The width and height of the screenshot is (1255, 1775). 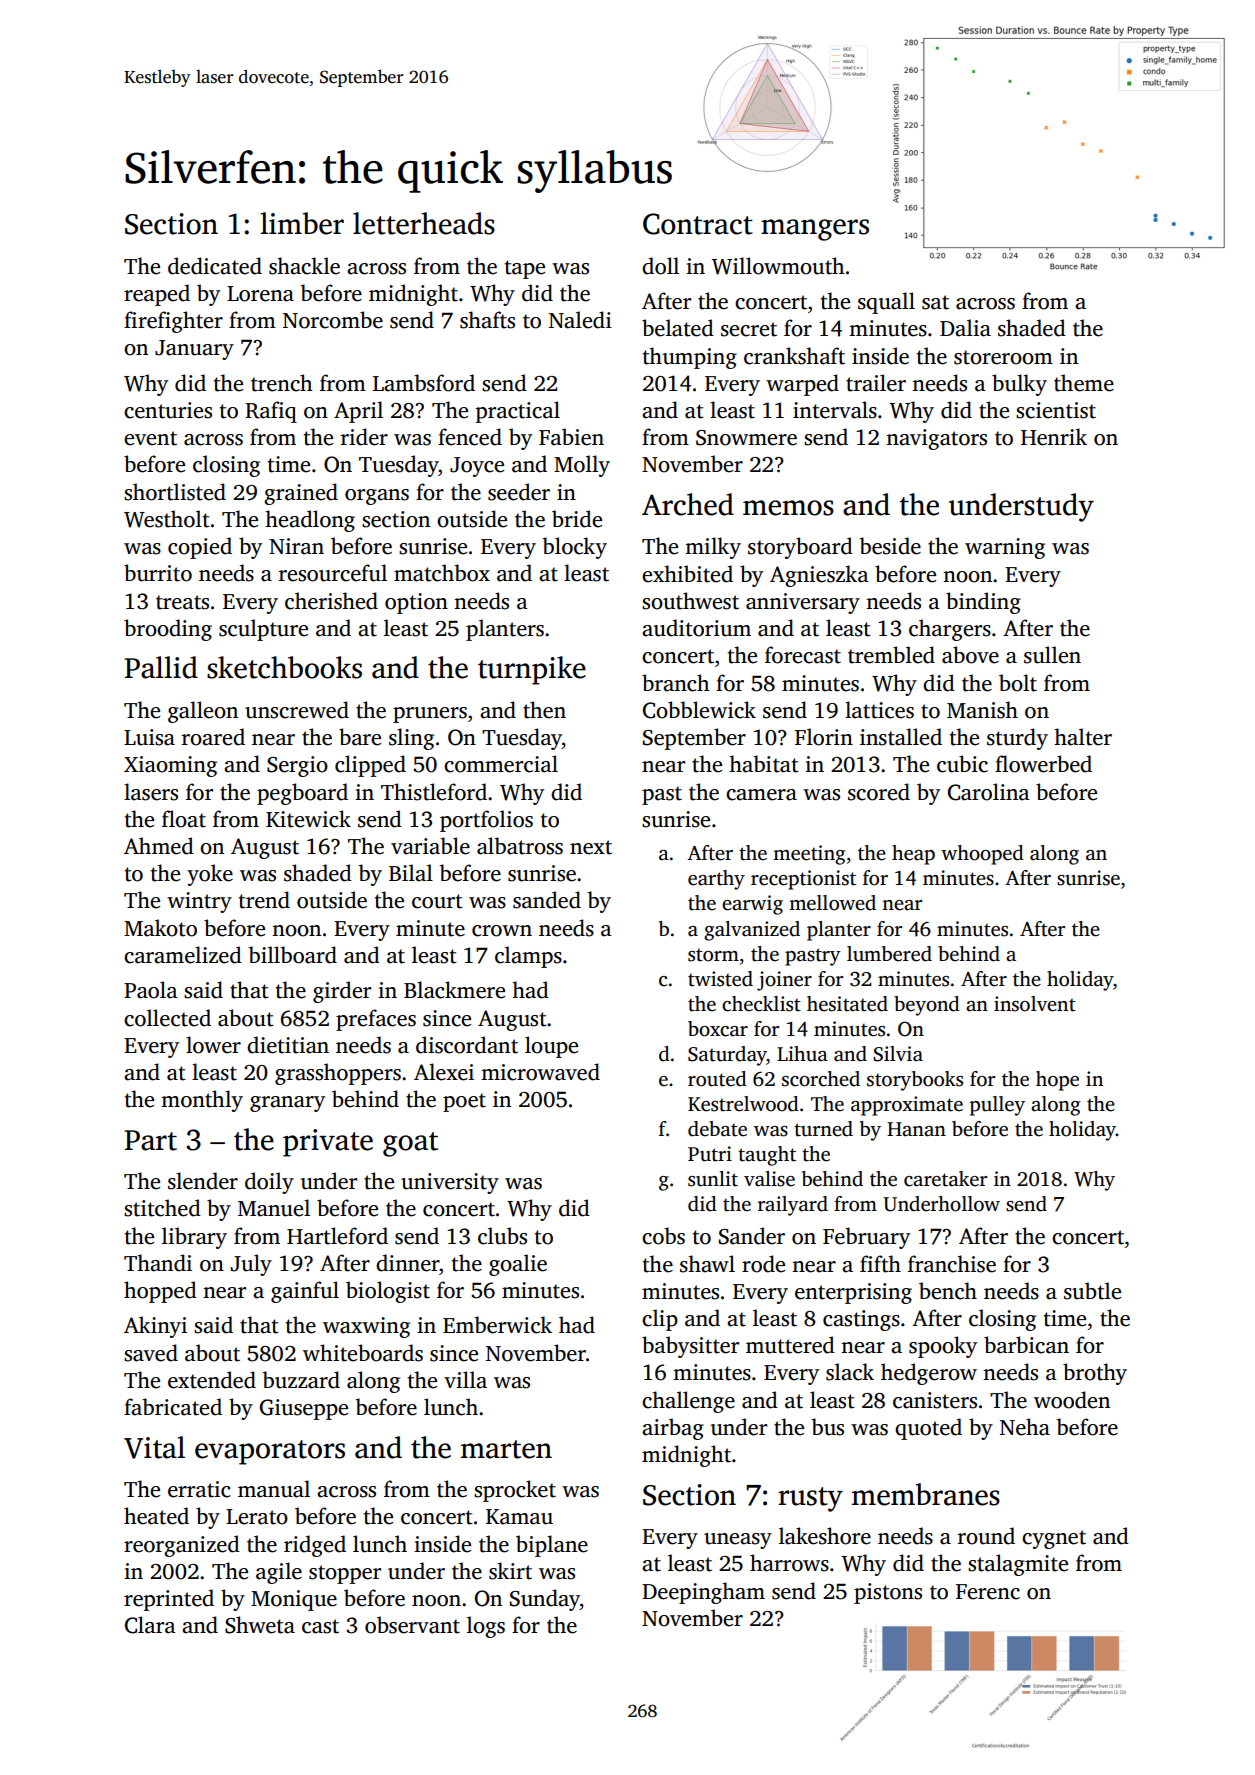 I want to click on clubs, so click(x=502, y=1236).
